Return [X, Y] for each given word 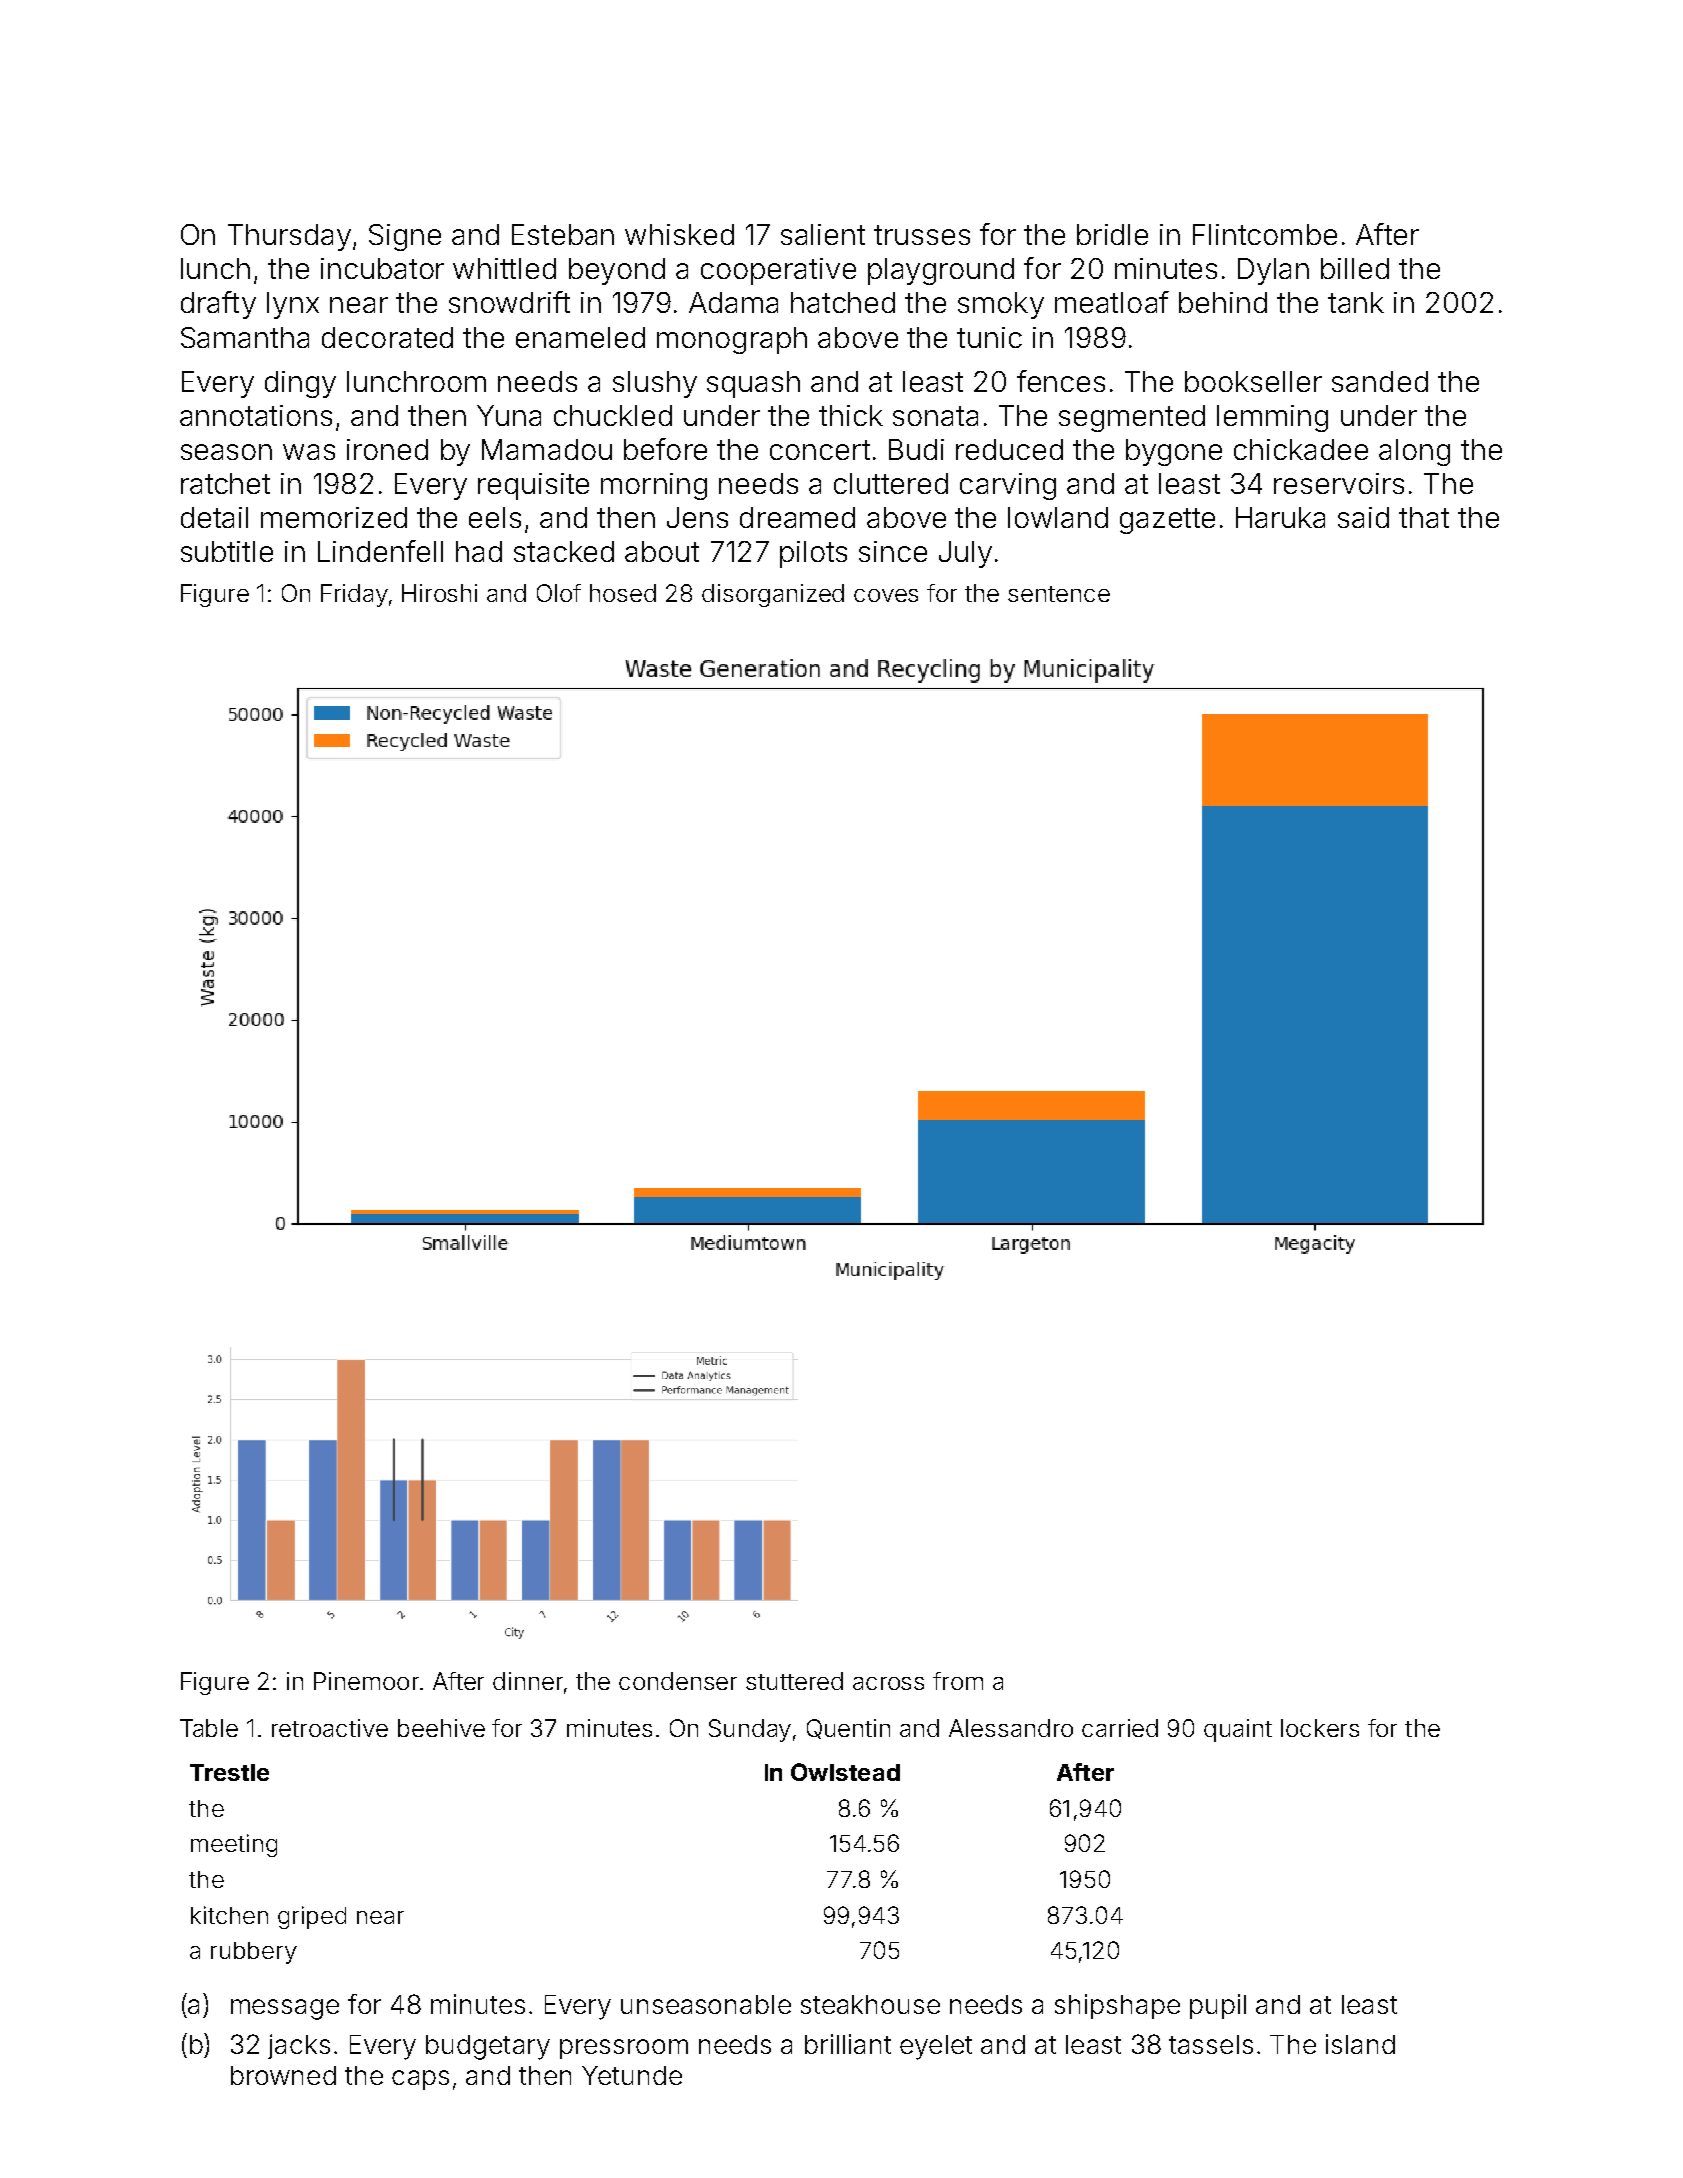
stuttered [794, 1681]
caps [420, 2080]
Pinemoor [366, 1681]
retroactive [330, 1728]
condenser [678, 1681]
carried [1120, 1728]
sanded [1380, 381]
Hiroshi [439, 593]
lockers [1320, 1728]
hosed [623, 593]
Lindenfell [380, 551]
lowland [1058, 517]
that [1424, 517]
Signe [405, 237]
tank [1356, 302]
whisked [679, 234]
